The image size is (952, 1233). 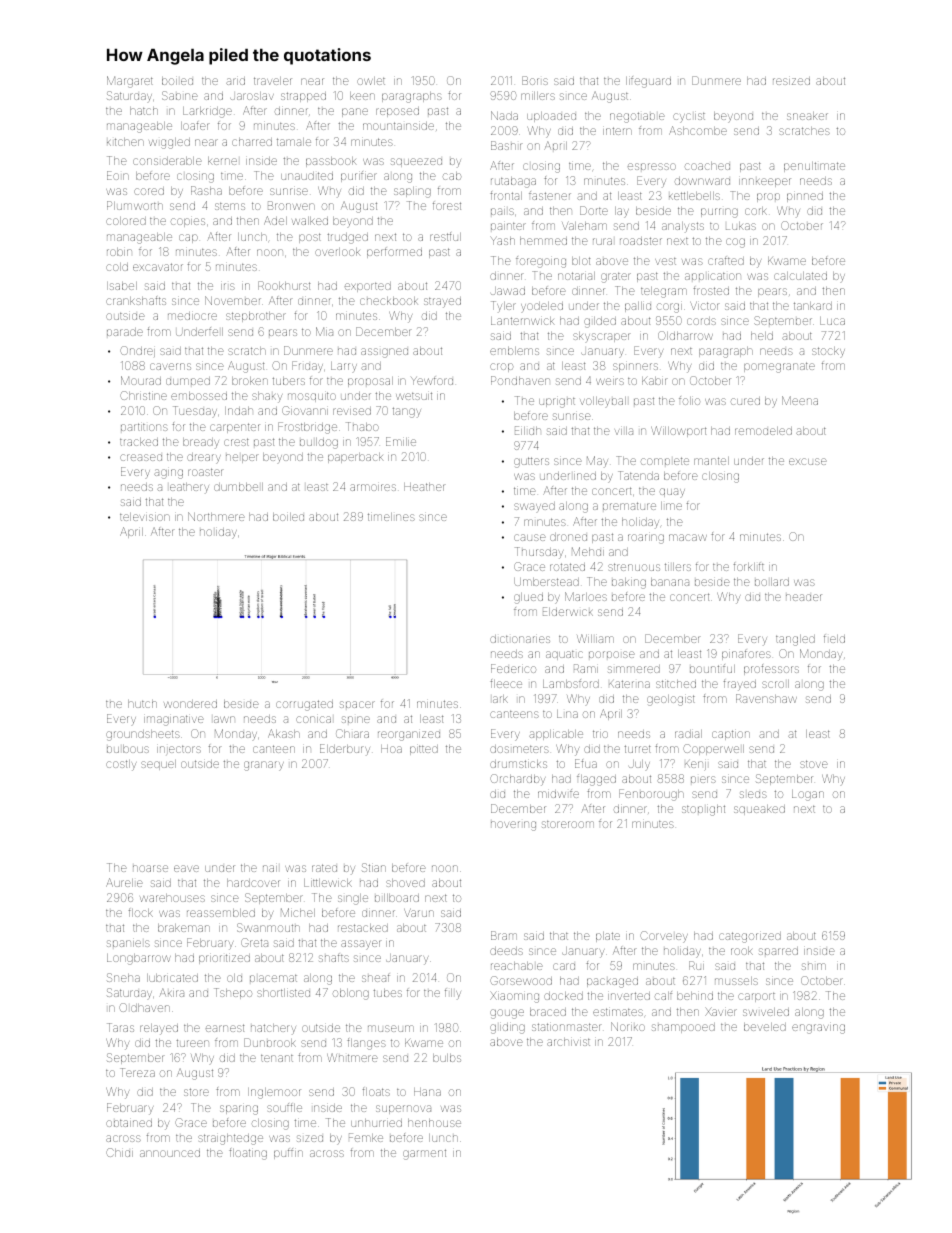 What do you see at coordinates (648, 82) in the screenshot?
I see `lifeguard` at bounding box center [648, 82].
